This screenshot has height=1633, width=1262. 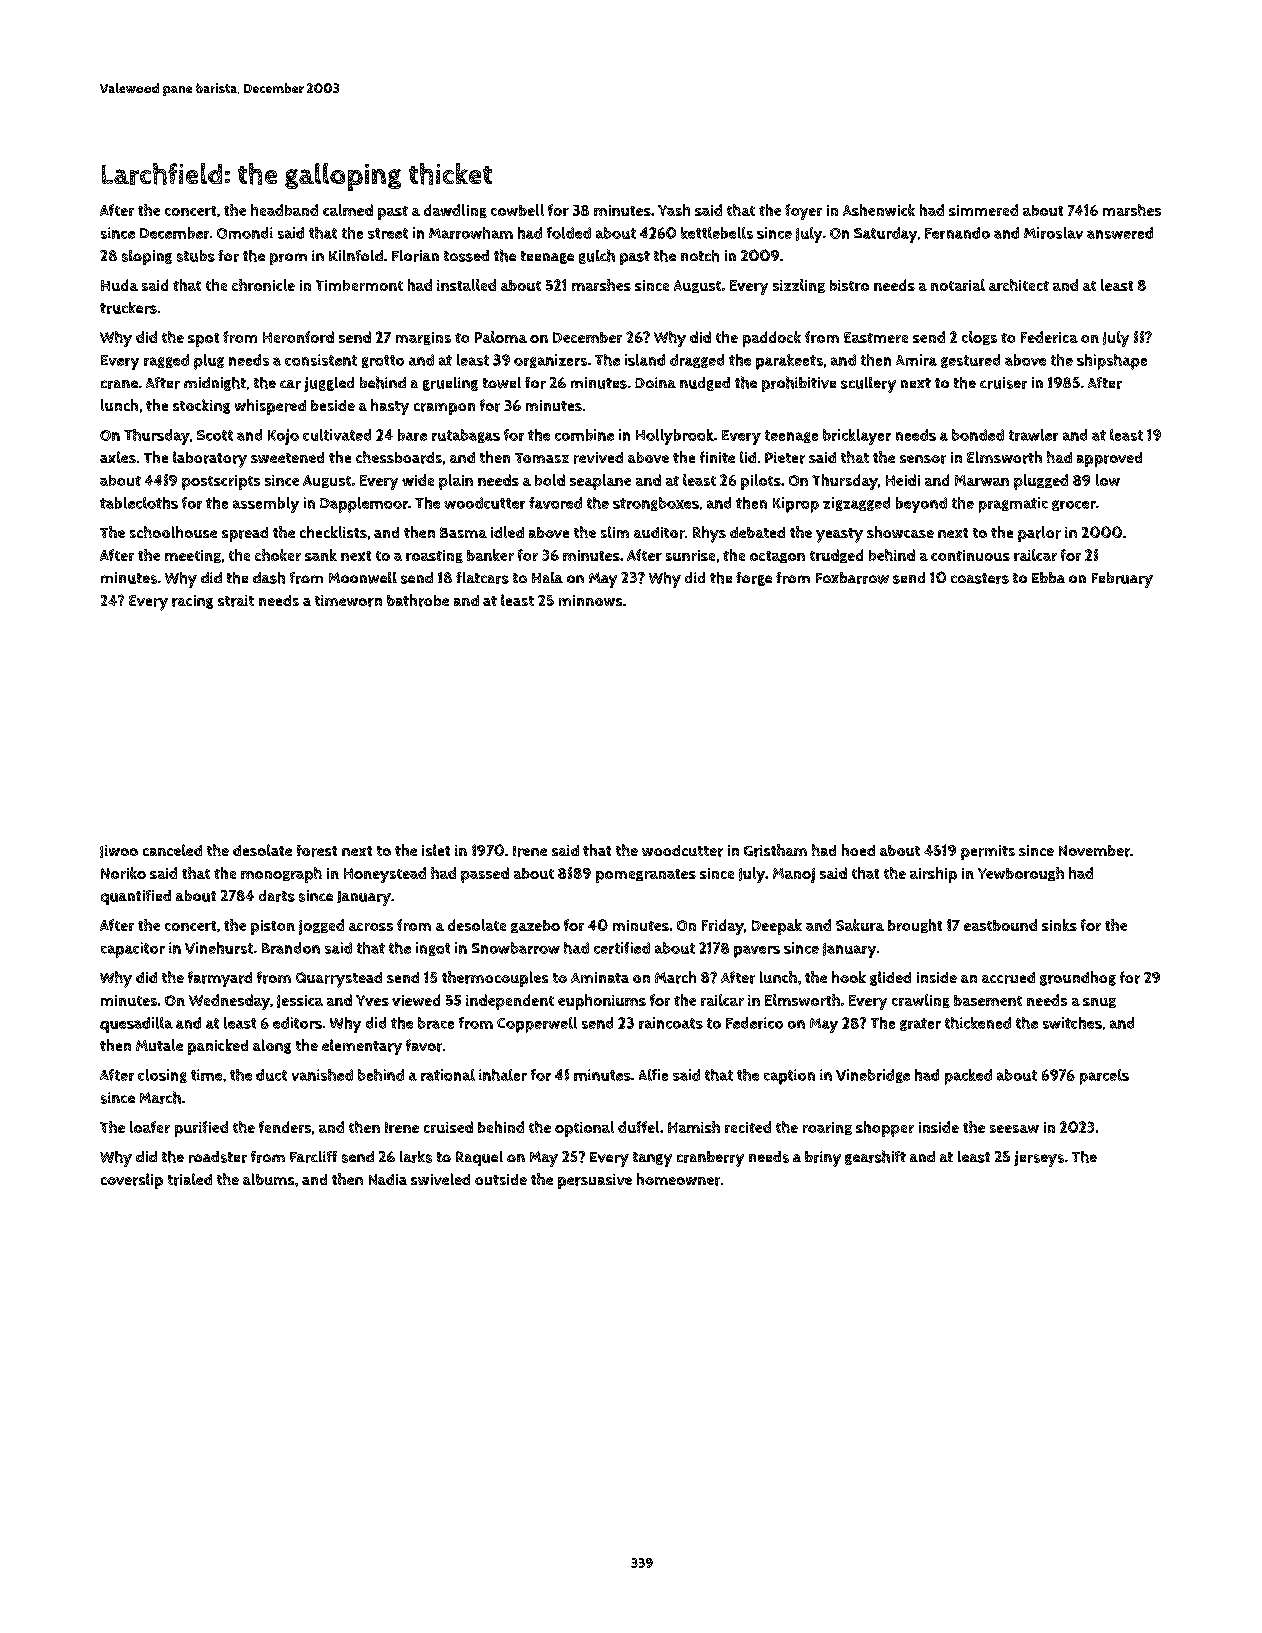 What do you see at coordinates (968, 1077) in the screenshot?
I see `packed` at bounding box center [968, 1077].
